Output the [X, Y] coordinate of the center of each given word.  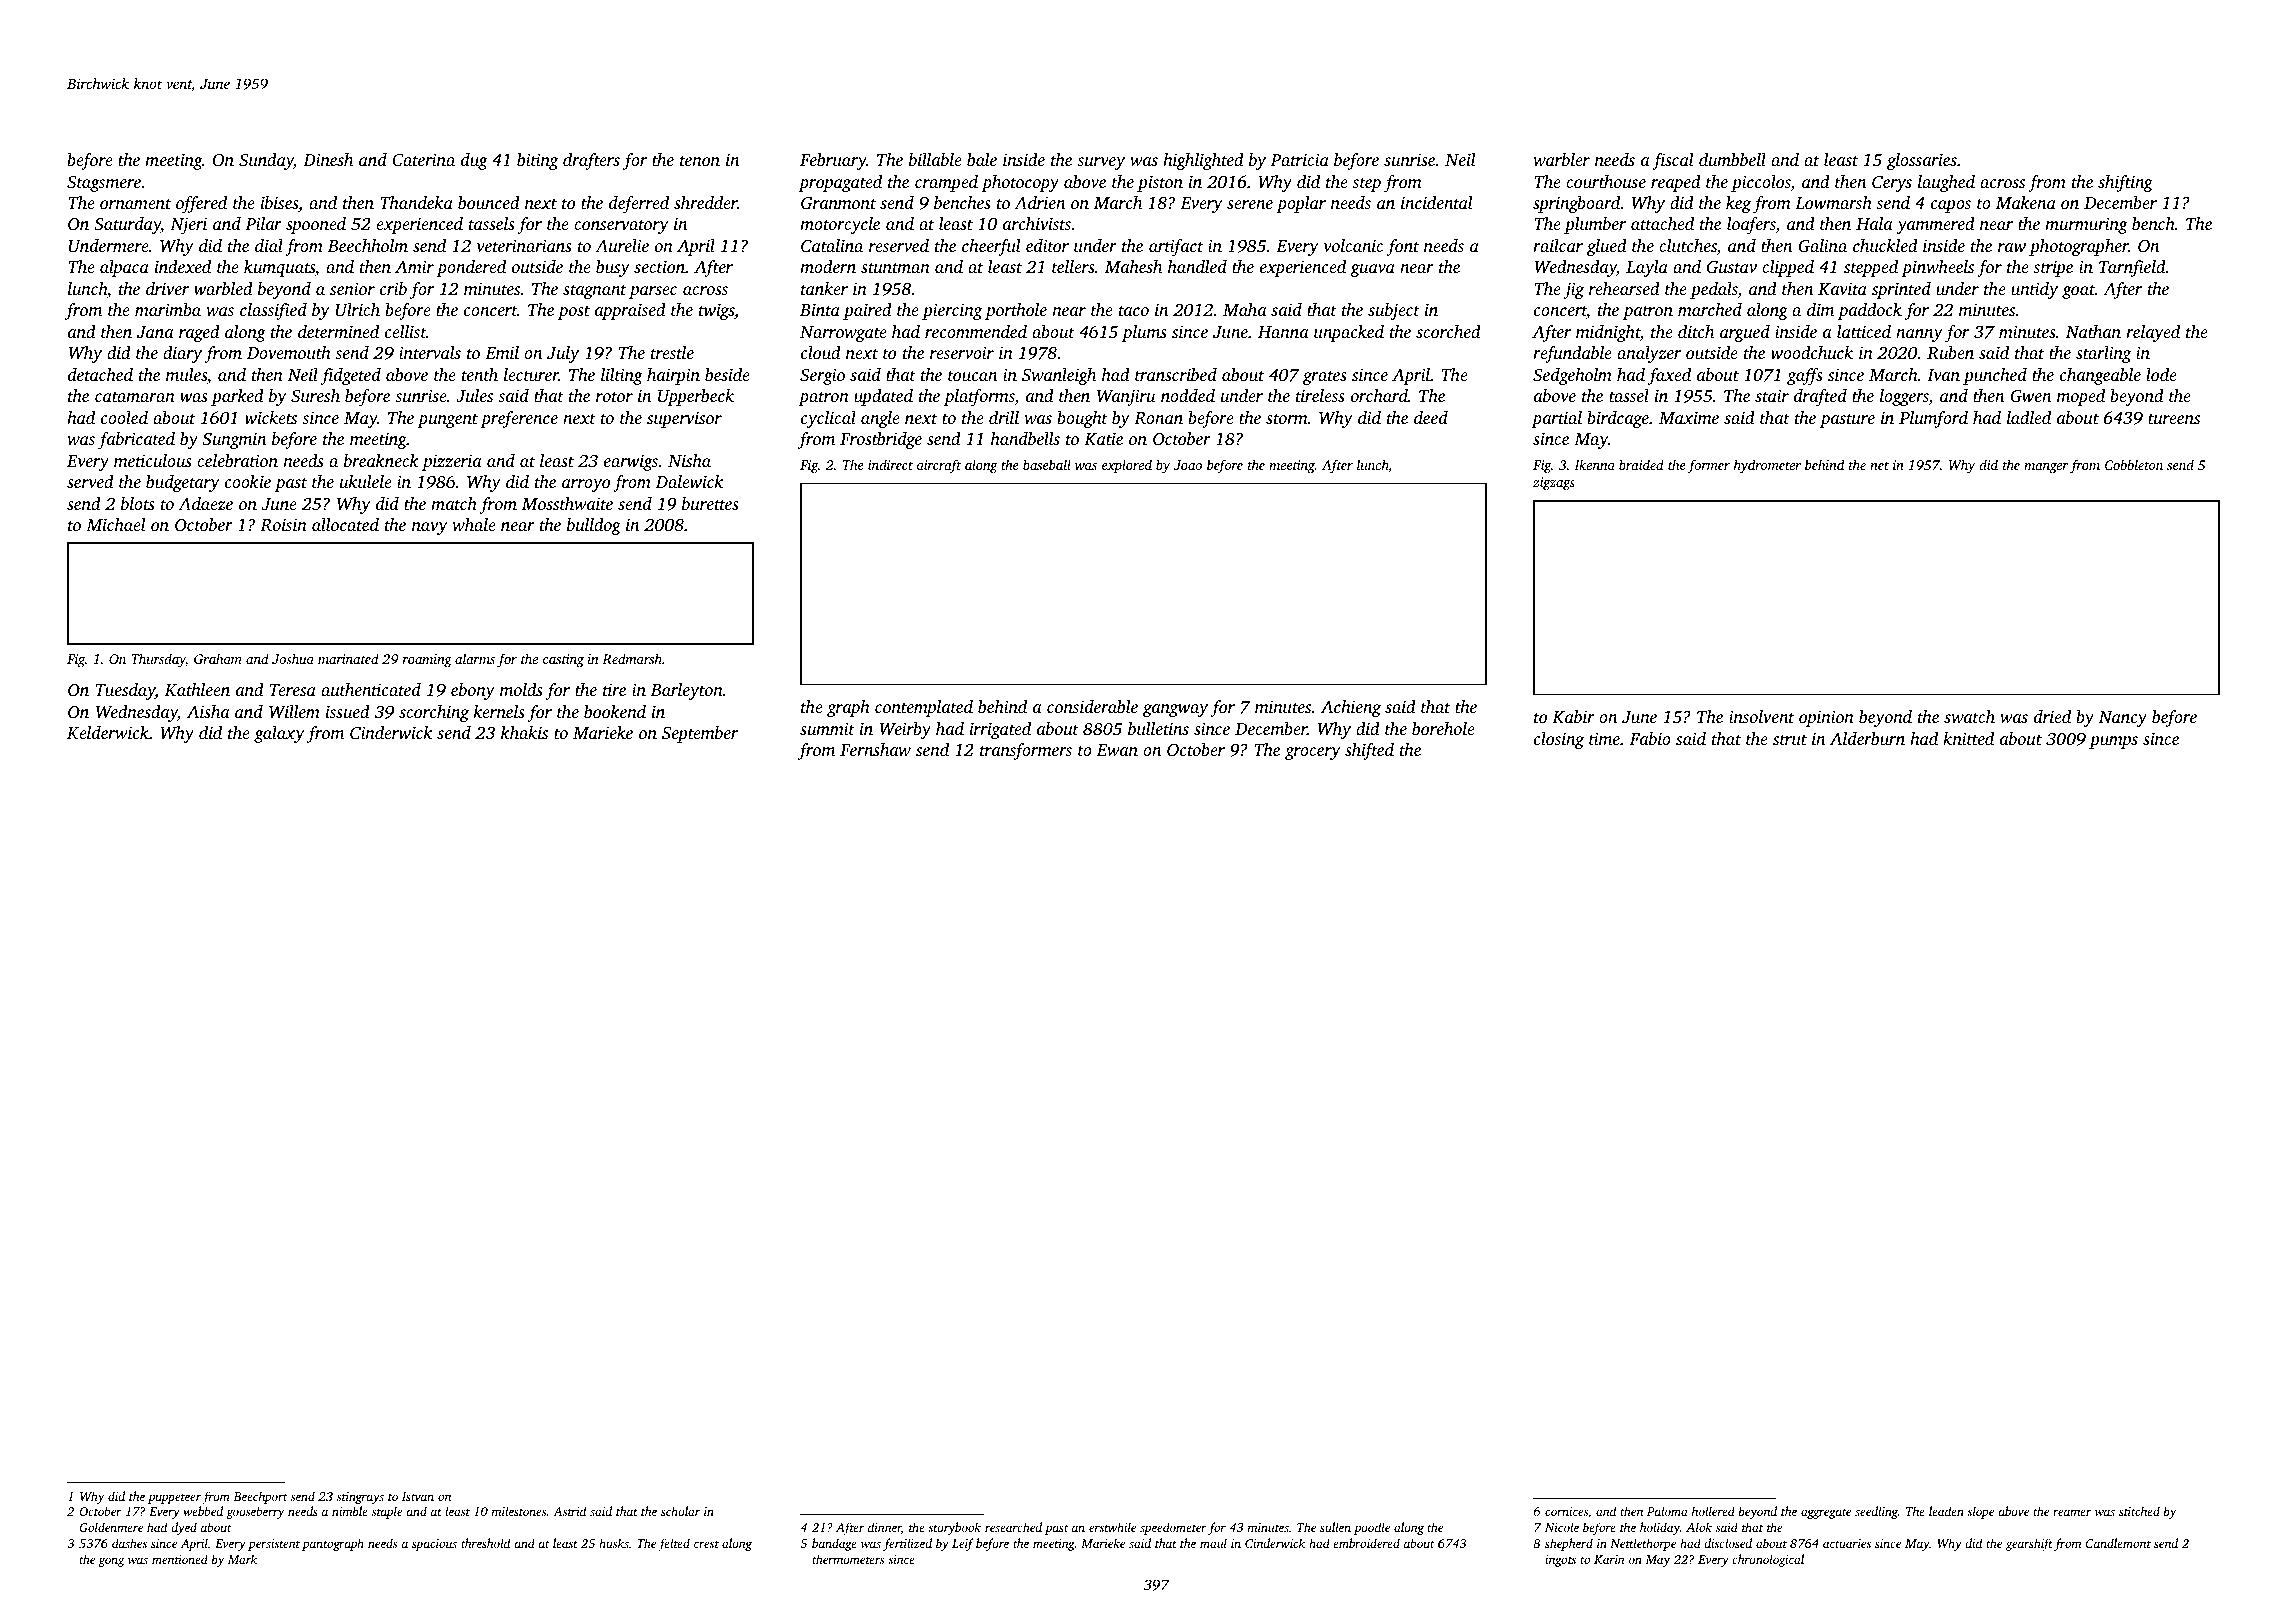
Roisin [283, 525]
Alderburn [1867, 738]
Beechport [260, 1497]
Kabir [1573, 717]
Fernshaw [875, 749]
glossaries [1922, 161]
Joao [1188, 465]
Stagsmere [104, 184]
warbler [1561, 159]
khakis [524, 732]
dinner [885, 1528]
